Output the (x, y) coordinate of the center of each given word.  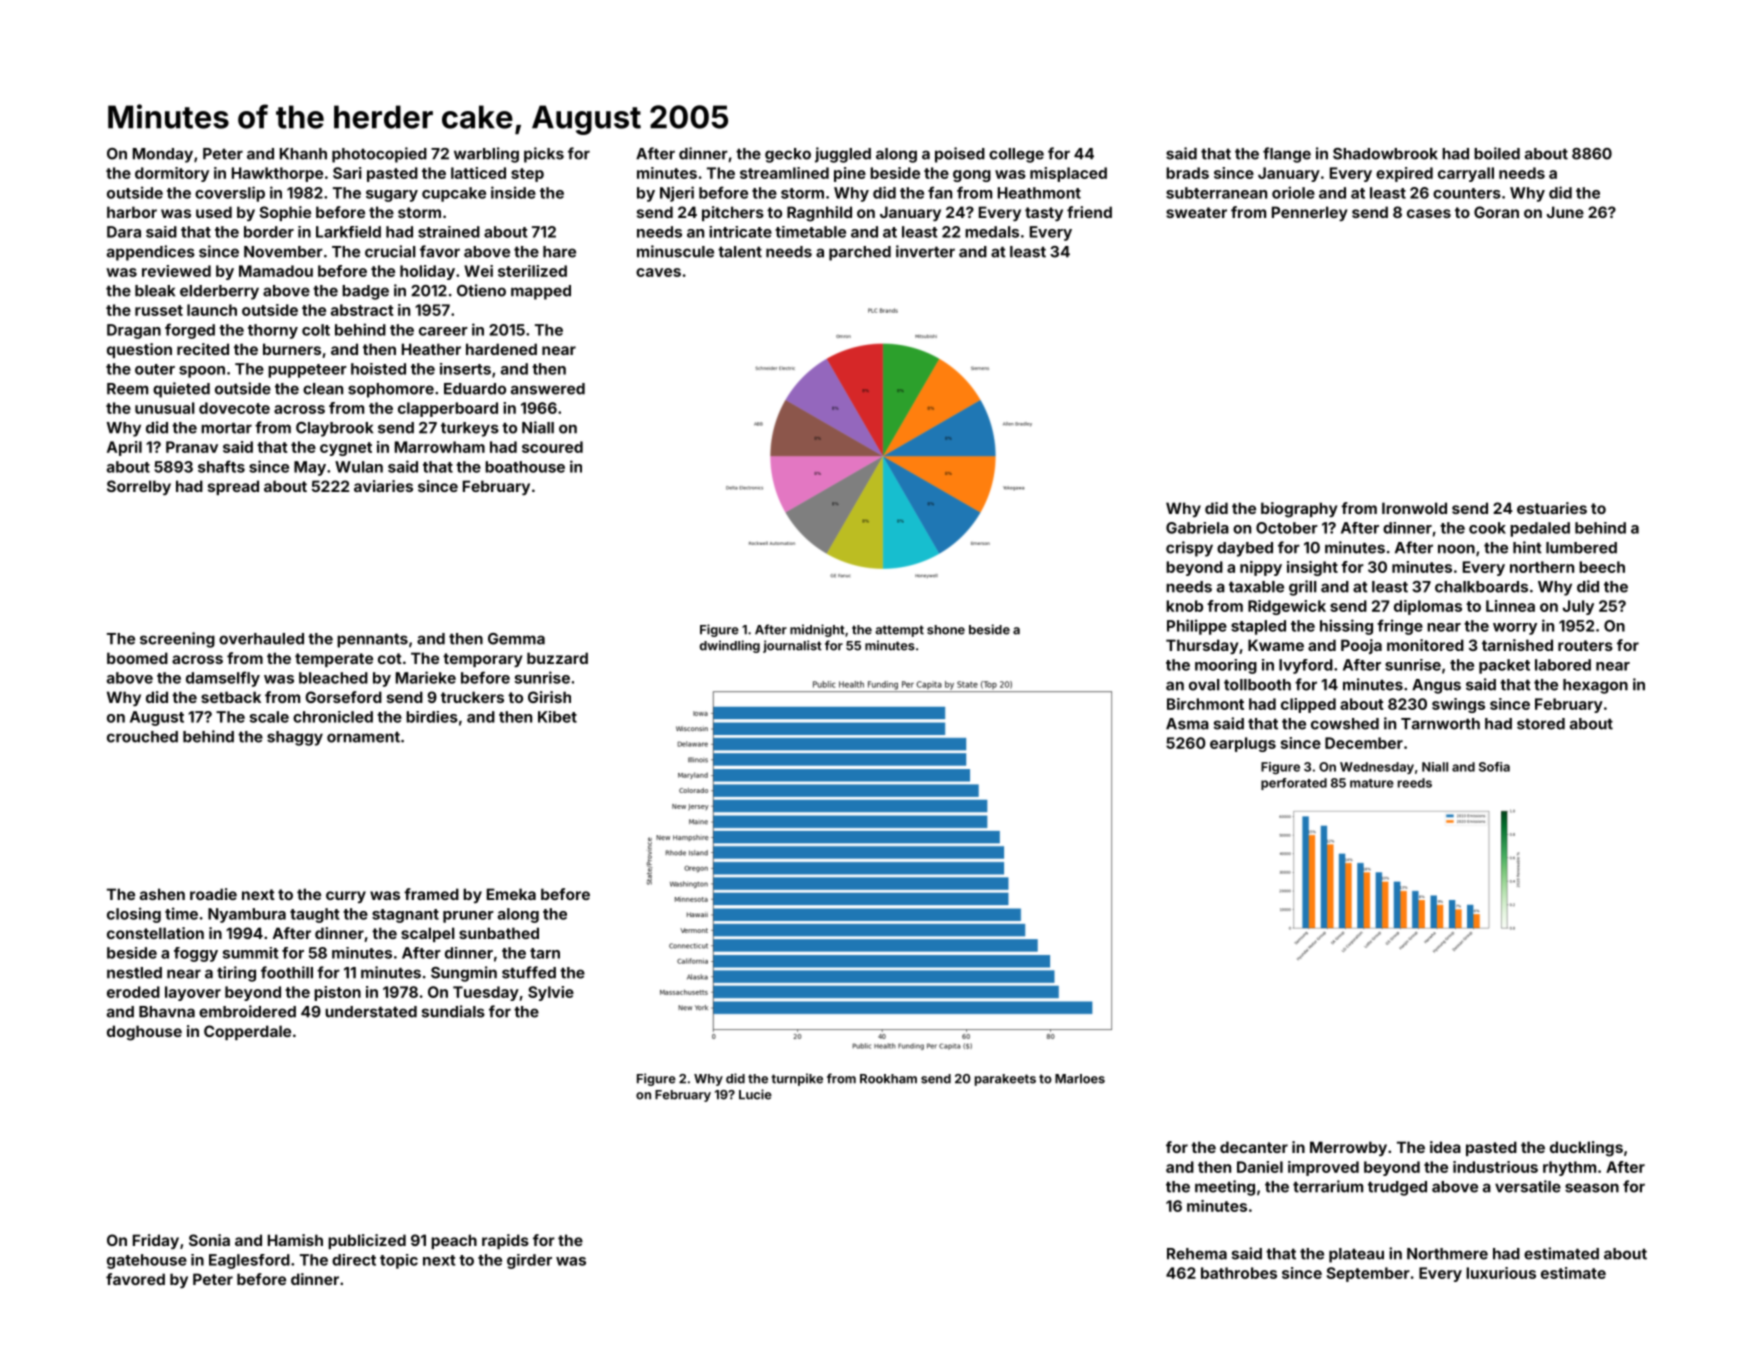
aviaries (383, 486)
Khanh (303, 154)
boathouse (525, 467)
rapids (505, 1241)
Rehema (1197, 1254)
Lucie (755, 1094)
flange (1287, 155)
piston (337, 993)
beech (1602, 567)
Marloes (1080, 1079)
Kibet (557, 717)
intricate (740, 232)
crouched (142, 737)
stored (1541, 724)
